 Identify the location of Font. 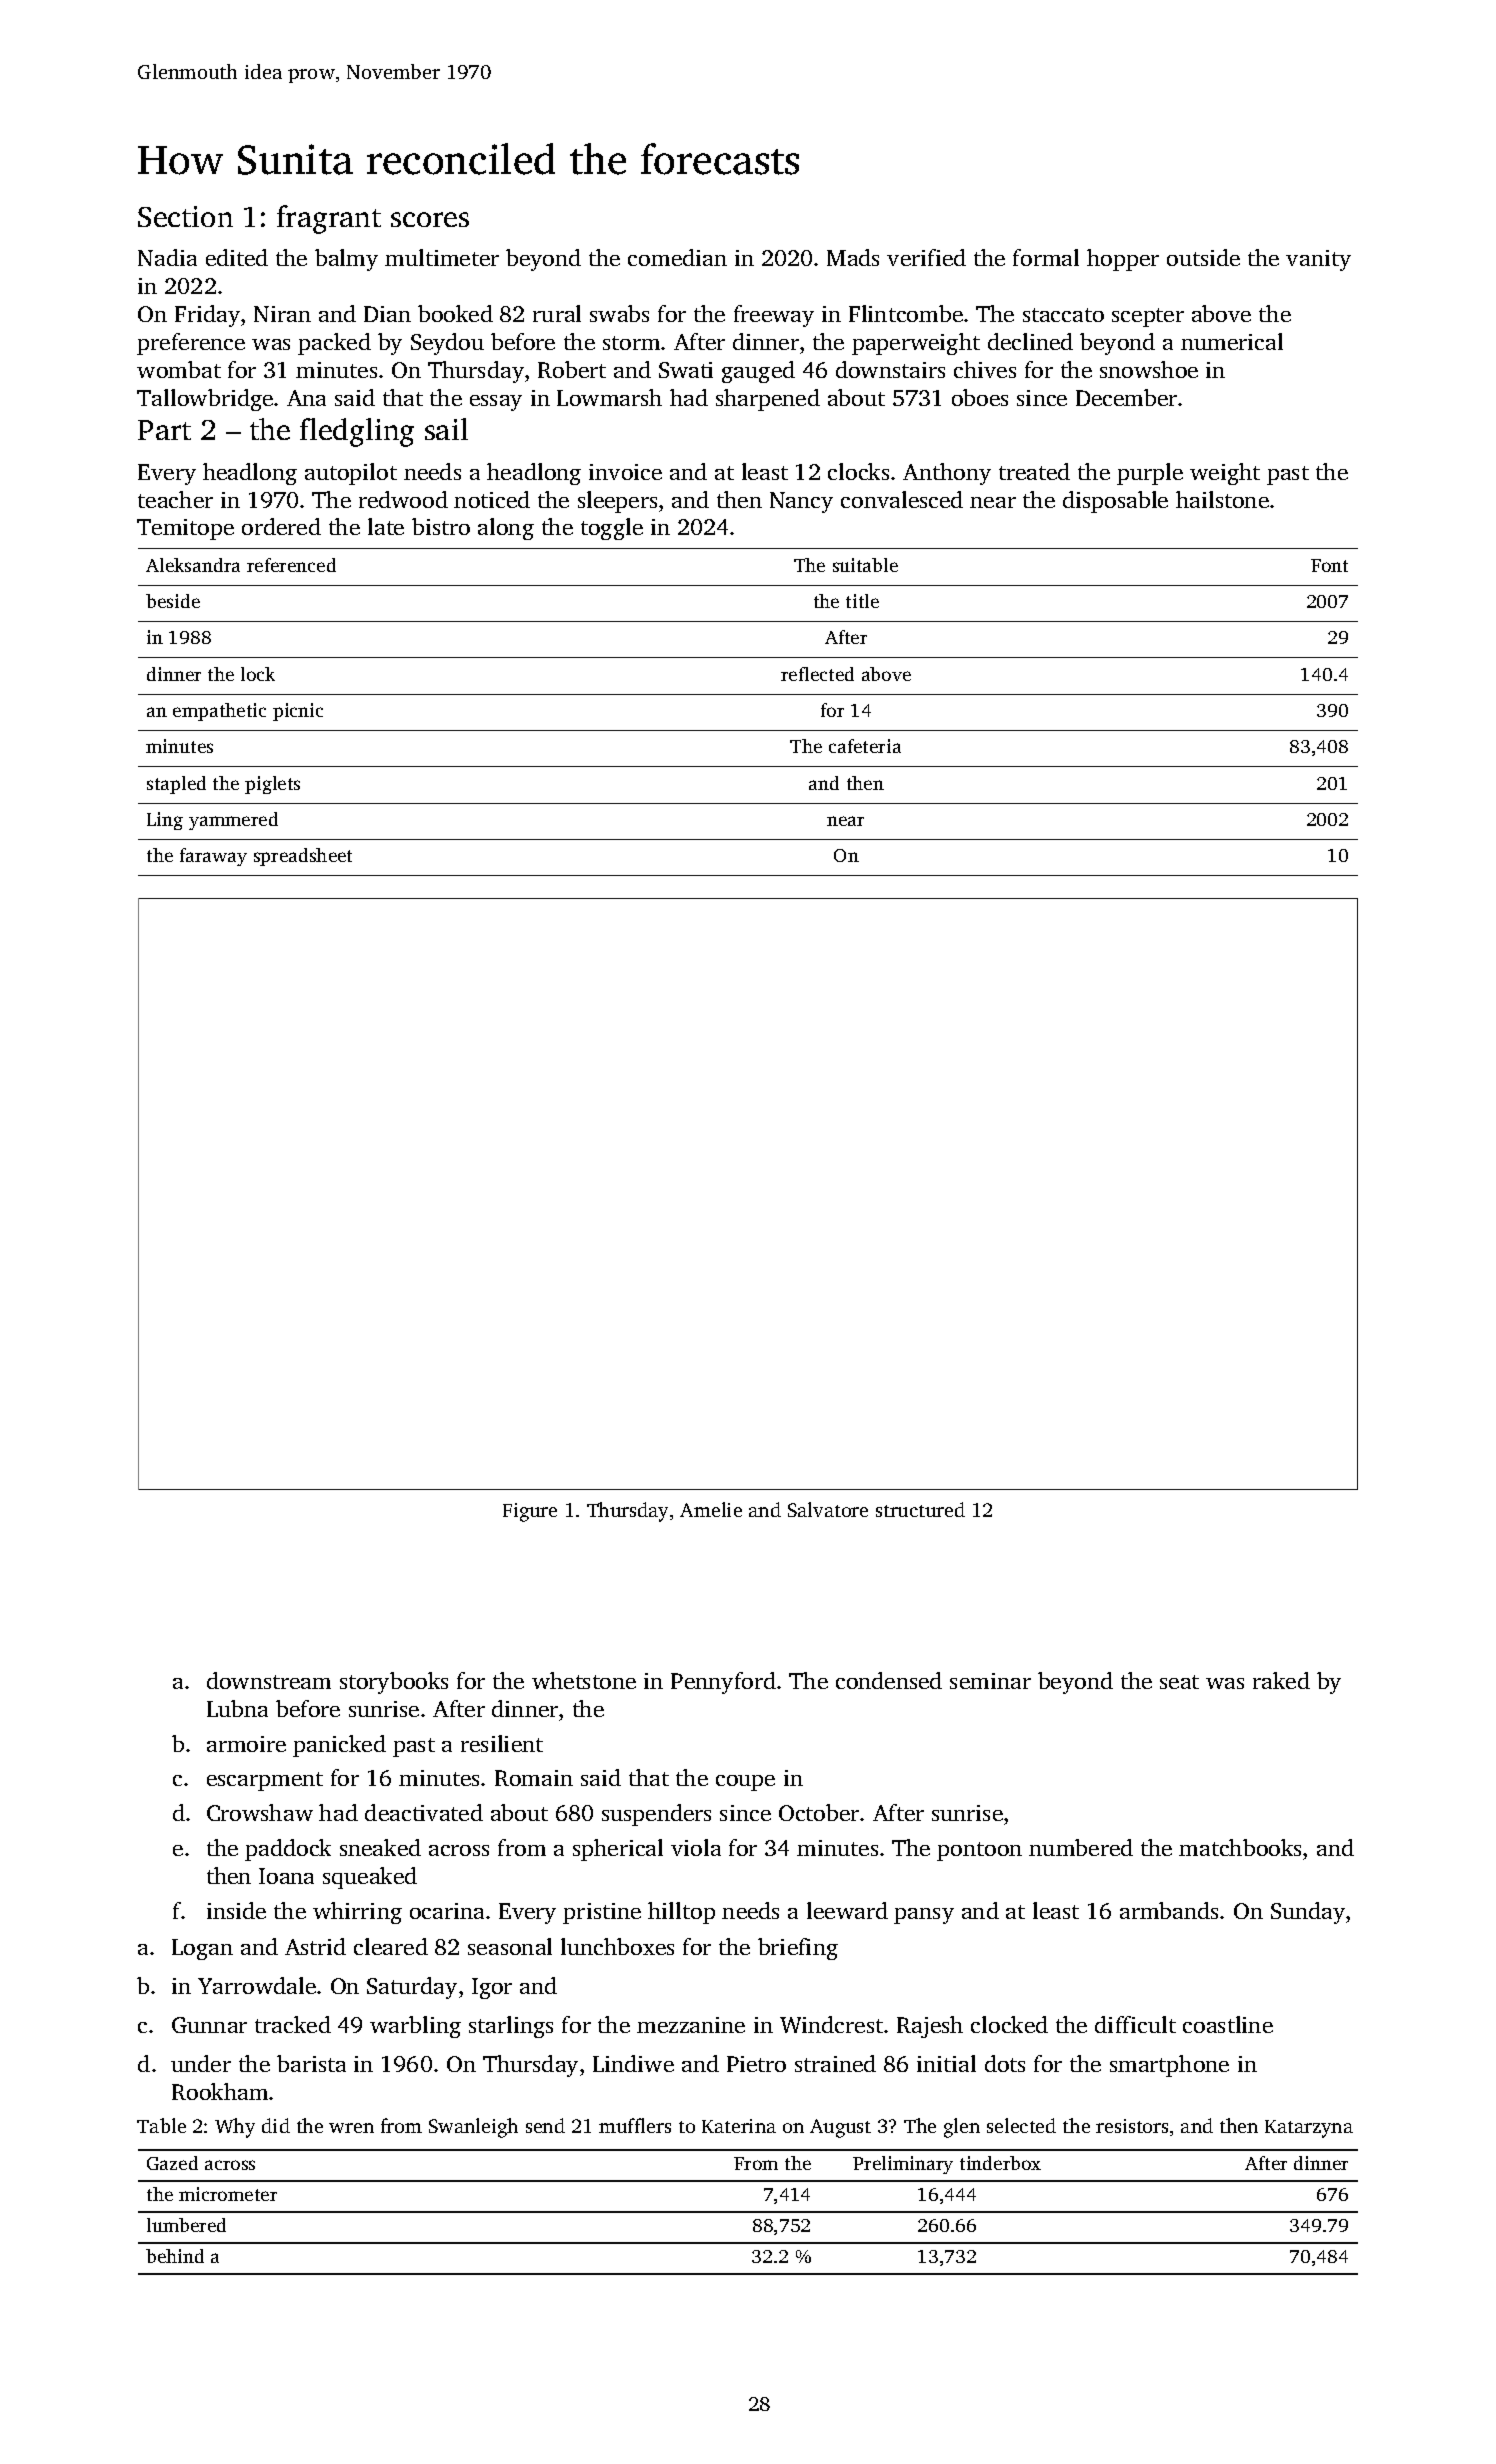
(1329, 565).
